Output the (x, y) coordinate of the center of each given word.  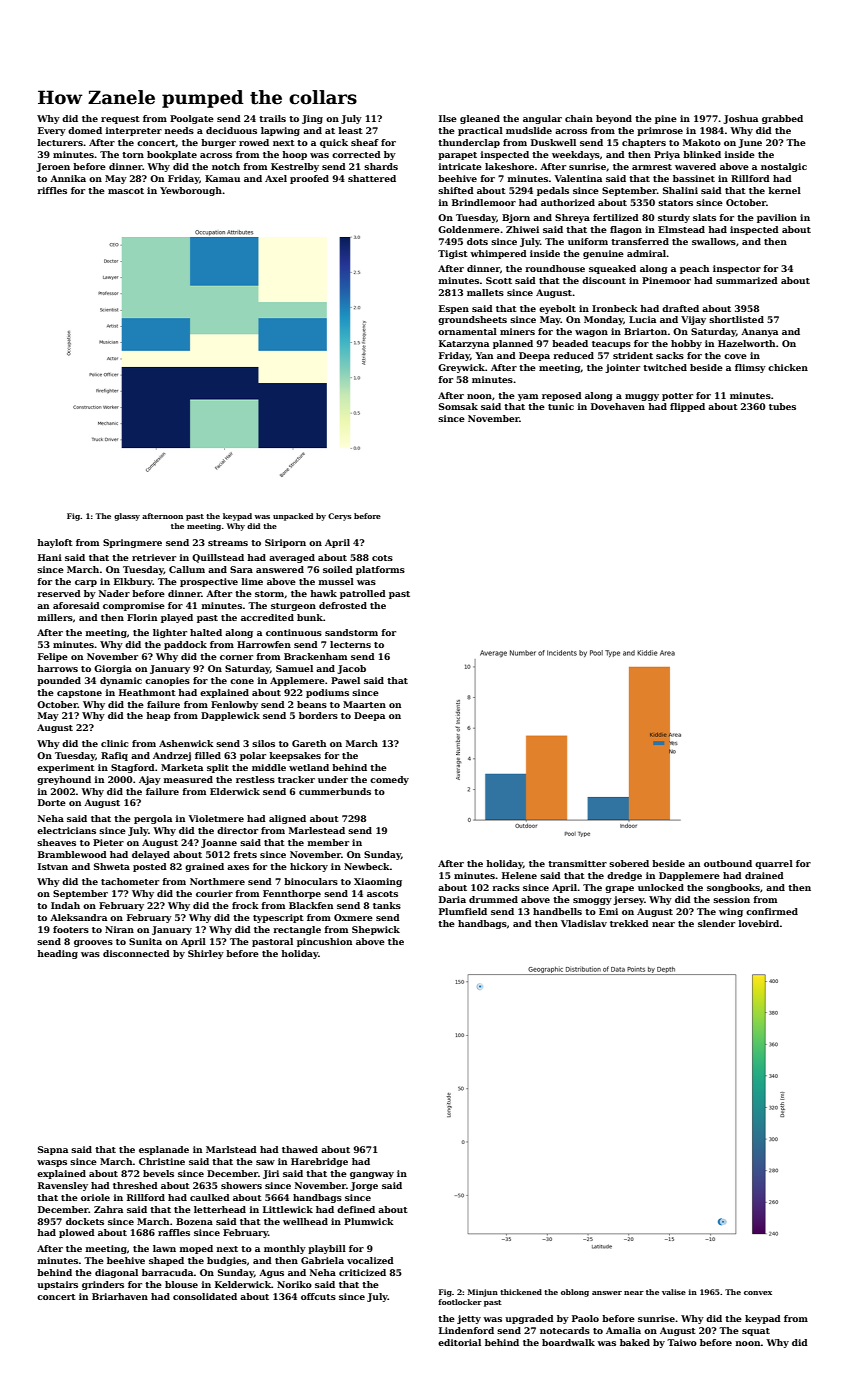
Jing (312, 119)
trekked (629, 923)
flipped (687, 407)
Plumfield (463, 911)
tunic (561, 406)
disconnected (136, 953)
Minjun (483, 1293)
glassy (127, 517)
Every (52, 131)
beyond (614, 119)
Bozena (194, 1221)
